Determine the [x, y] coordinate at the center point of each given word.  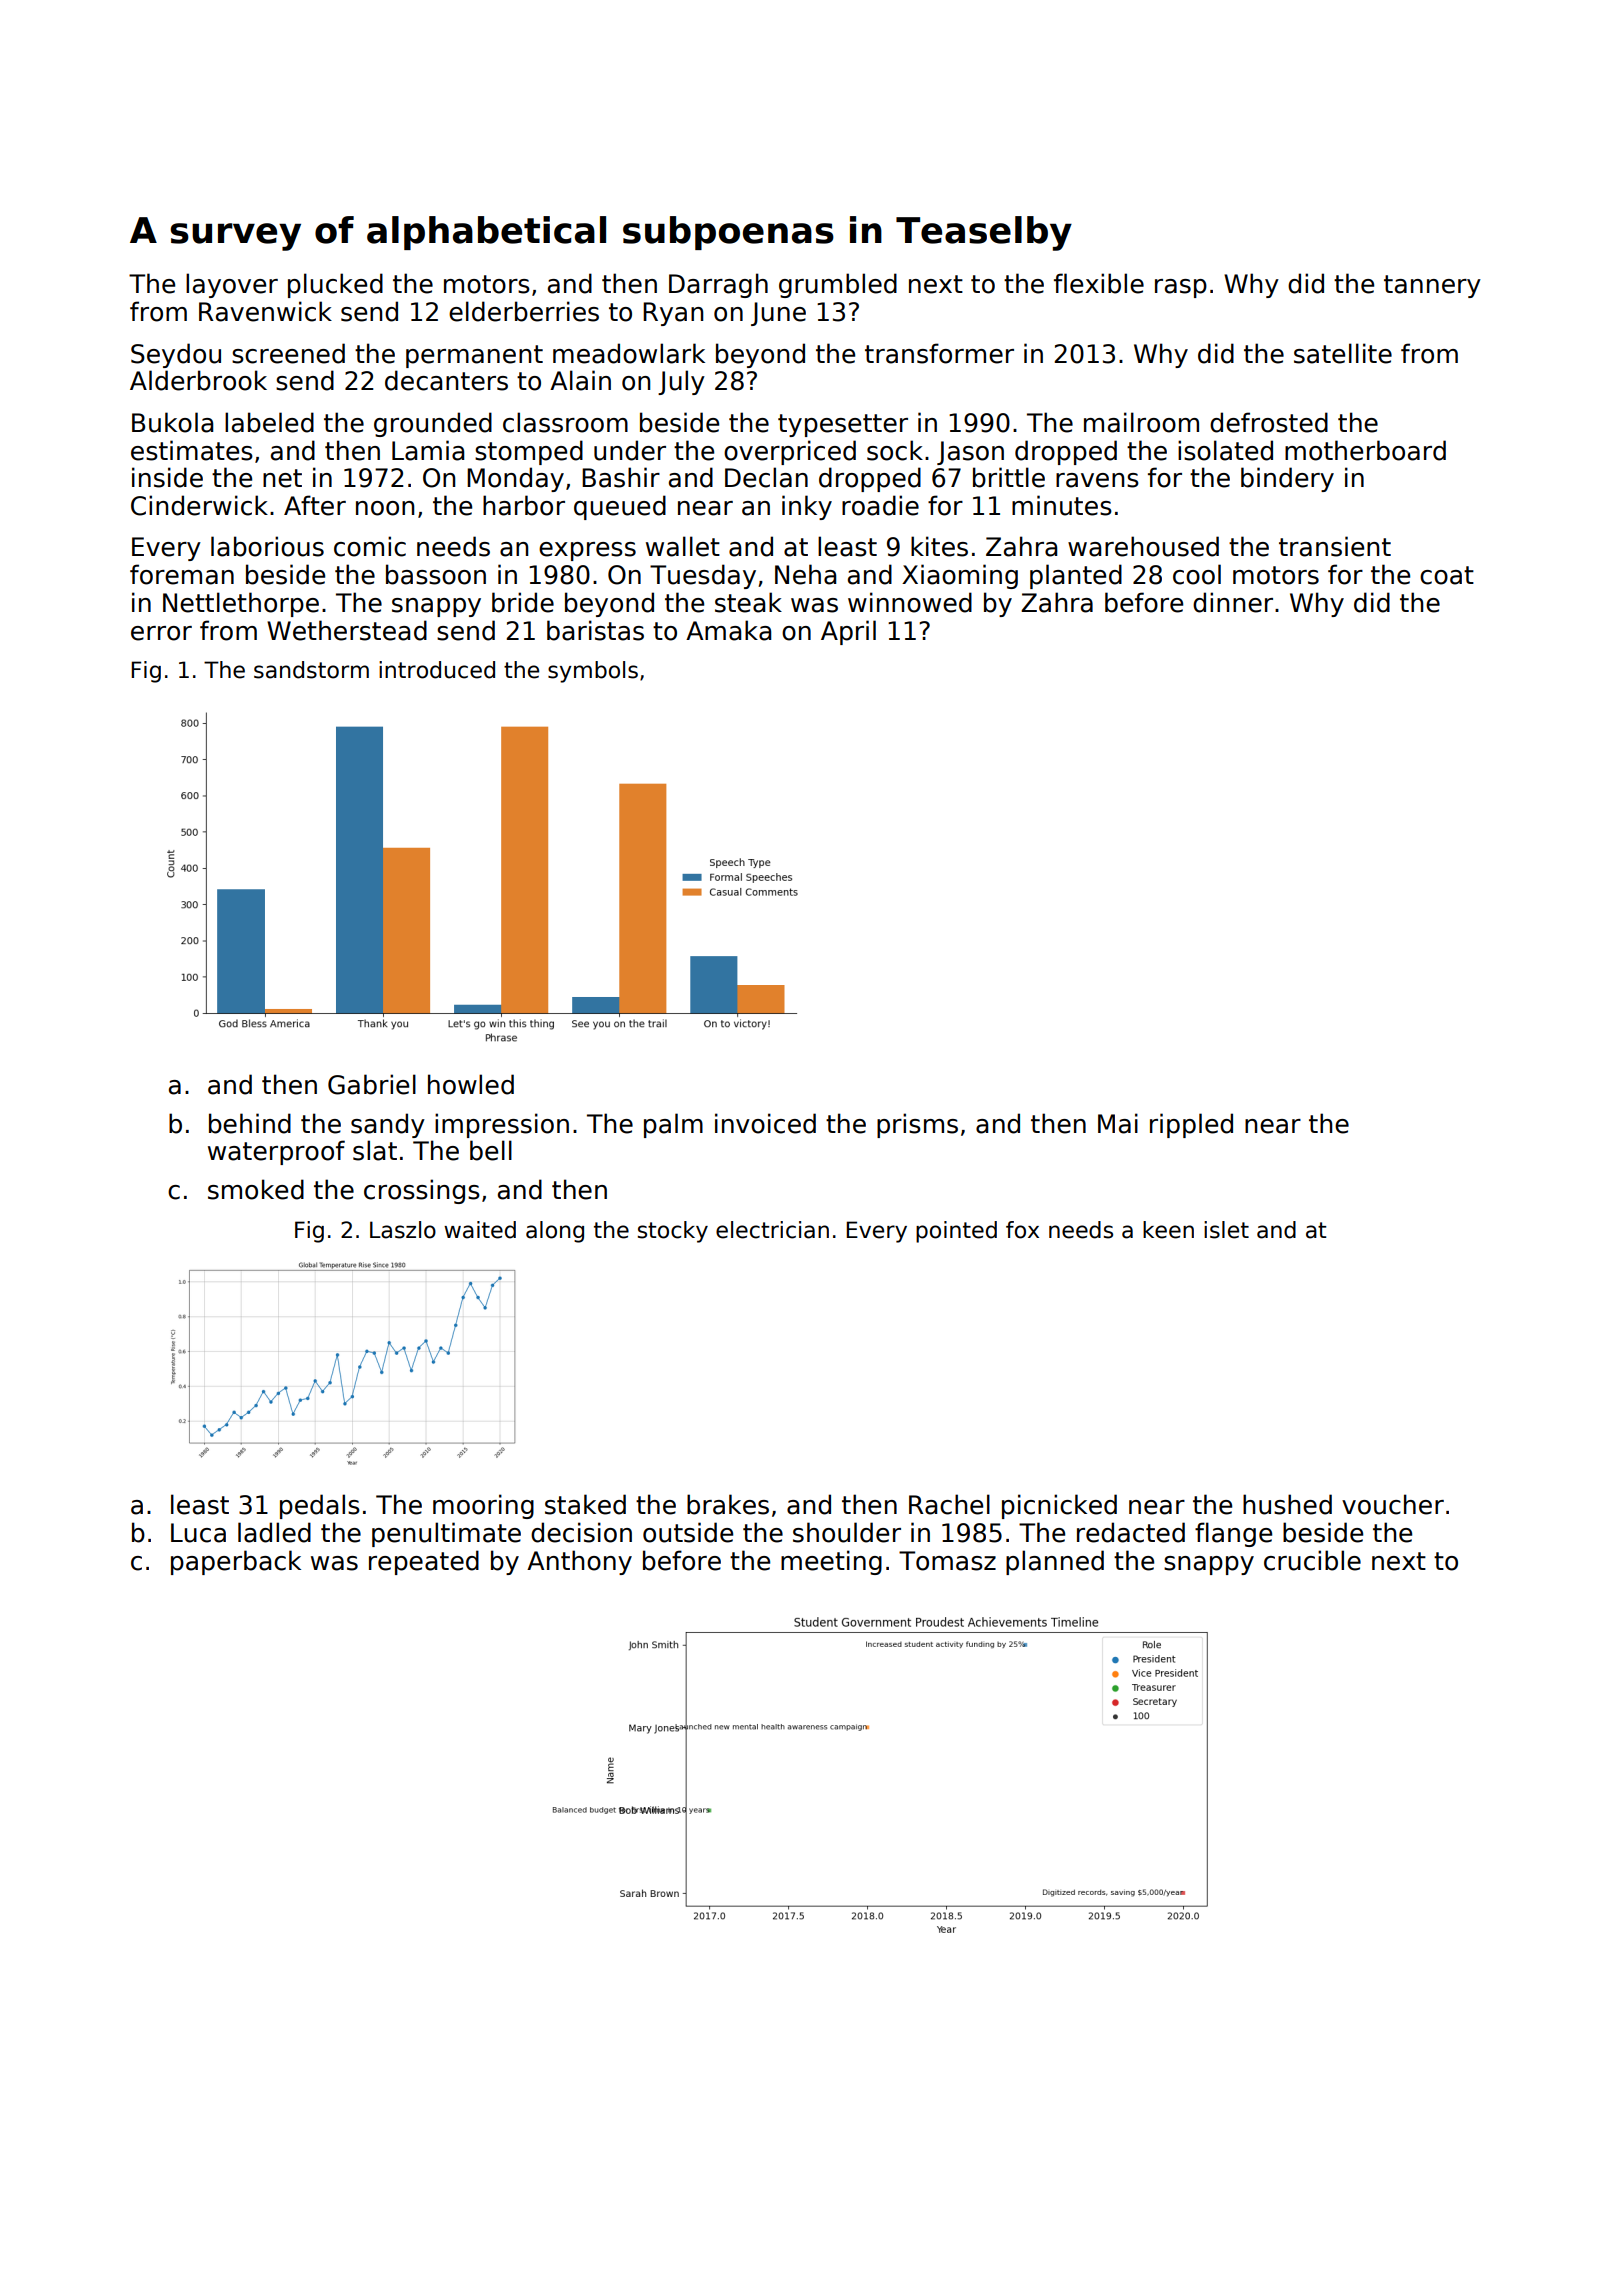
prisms [917, 1125]
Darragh [718, 285]
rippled [1191, 1125]
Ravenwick [265, 311]
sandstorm [311, 670]
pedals [320, 1506]
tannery [1432, 286]
